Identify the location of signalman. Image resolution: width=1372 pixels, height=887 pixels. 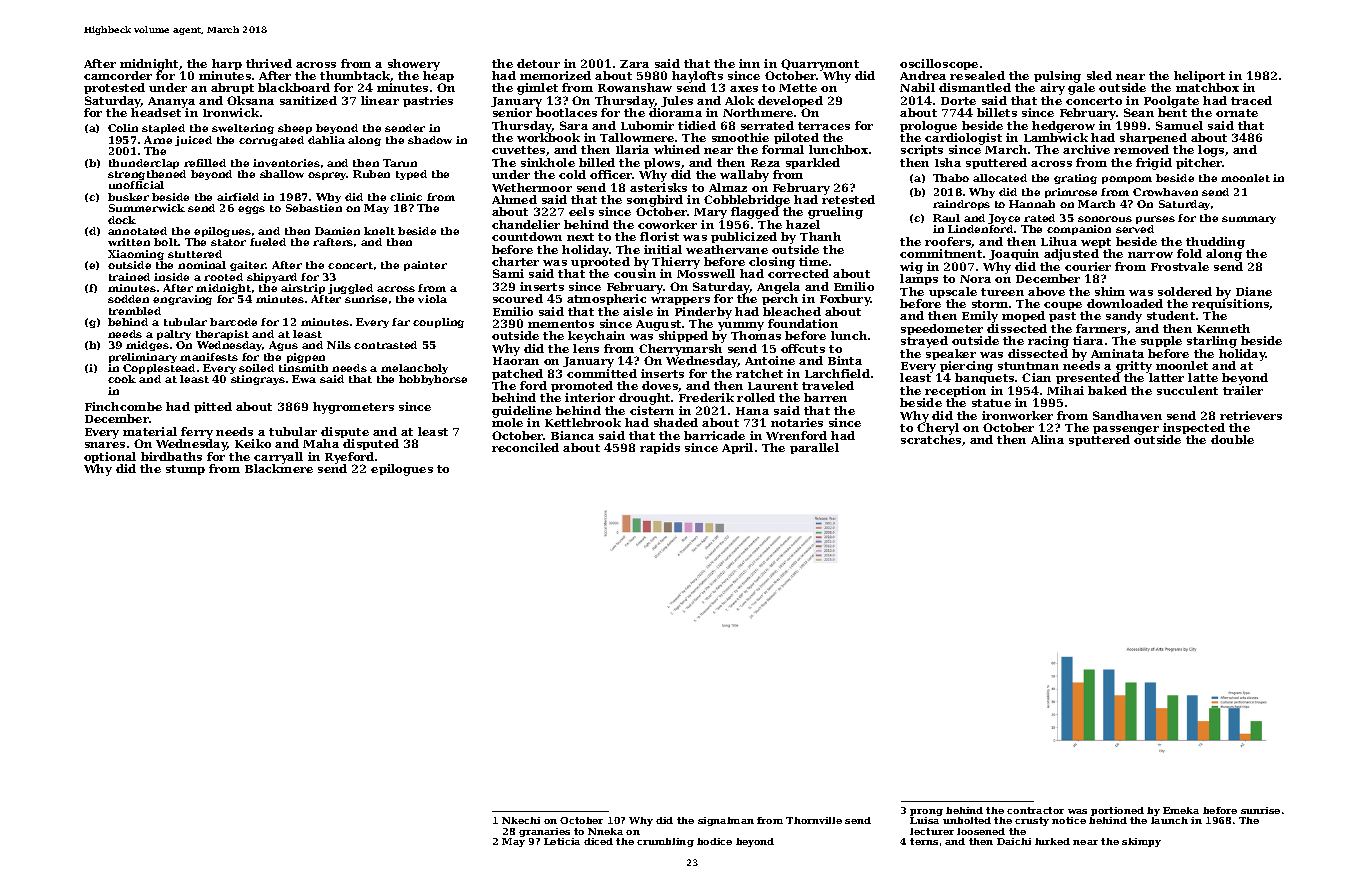
(726, 821).
